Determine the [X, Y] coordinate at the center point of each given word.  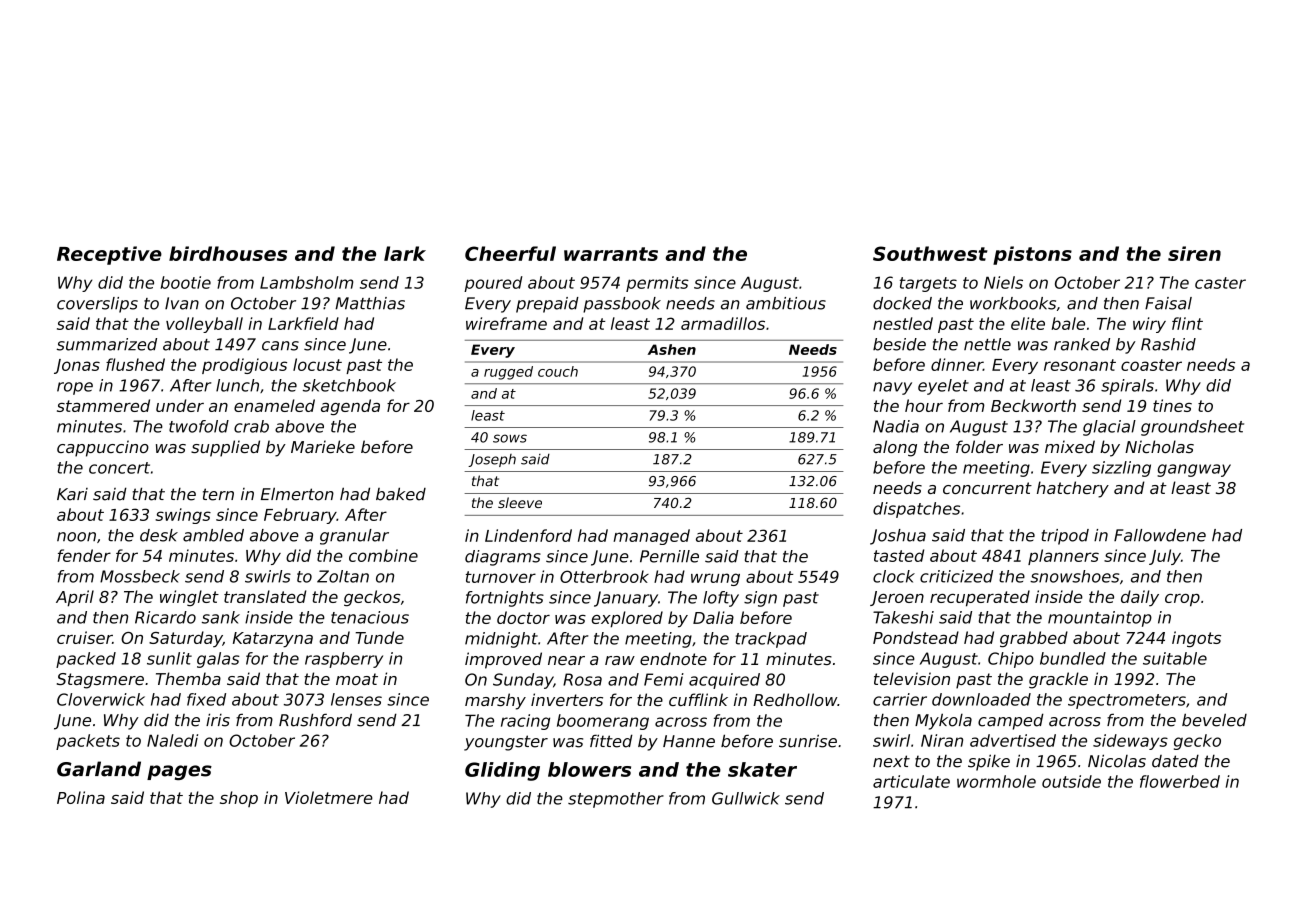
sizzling [1121, 469]
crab [251, 426]
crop [1182, 600]
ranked [1082, 344]
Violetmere [329, 797]
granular [354, 537]
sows [510, 438]
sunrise [808, 741]
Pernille [669, 556]
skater [762, 769]
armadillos [723, 323]
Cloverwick [101, 699]
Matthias [370, 303]
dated [1175, 761]
